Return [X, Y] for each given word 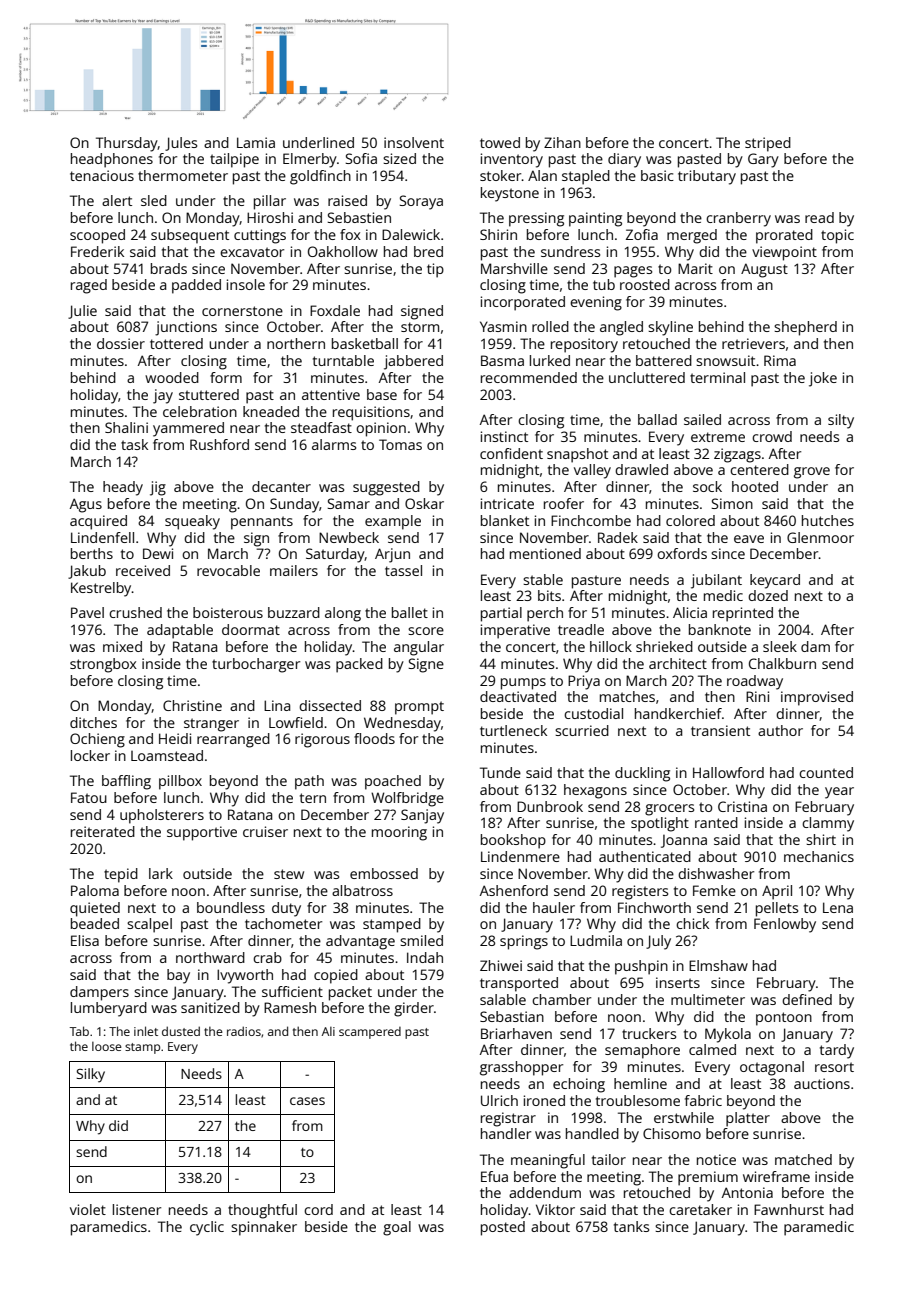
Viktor [555, 1209]
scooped [97, 236]
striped [768, 144]
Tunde [500, 772]
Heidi [175, 738]
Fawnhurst [789, 1209]
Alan [542, 175]
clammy [828, 824]
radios [244, 1031]
